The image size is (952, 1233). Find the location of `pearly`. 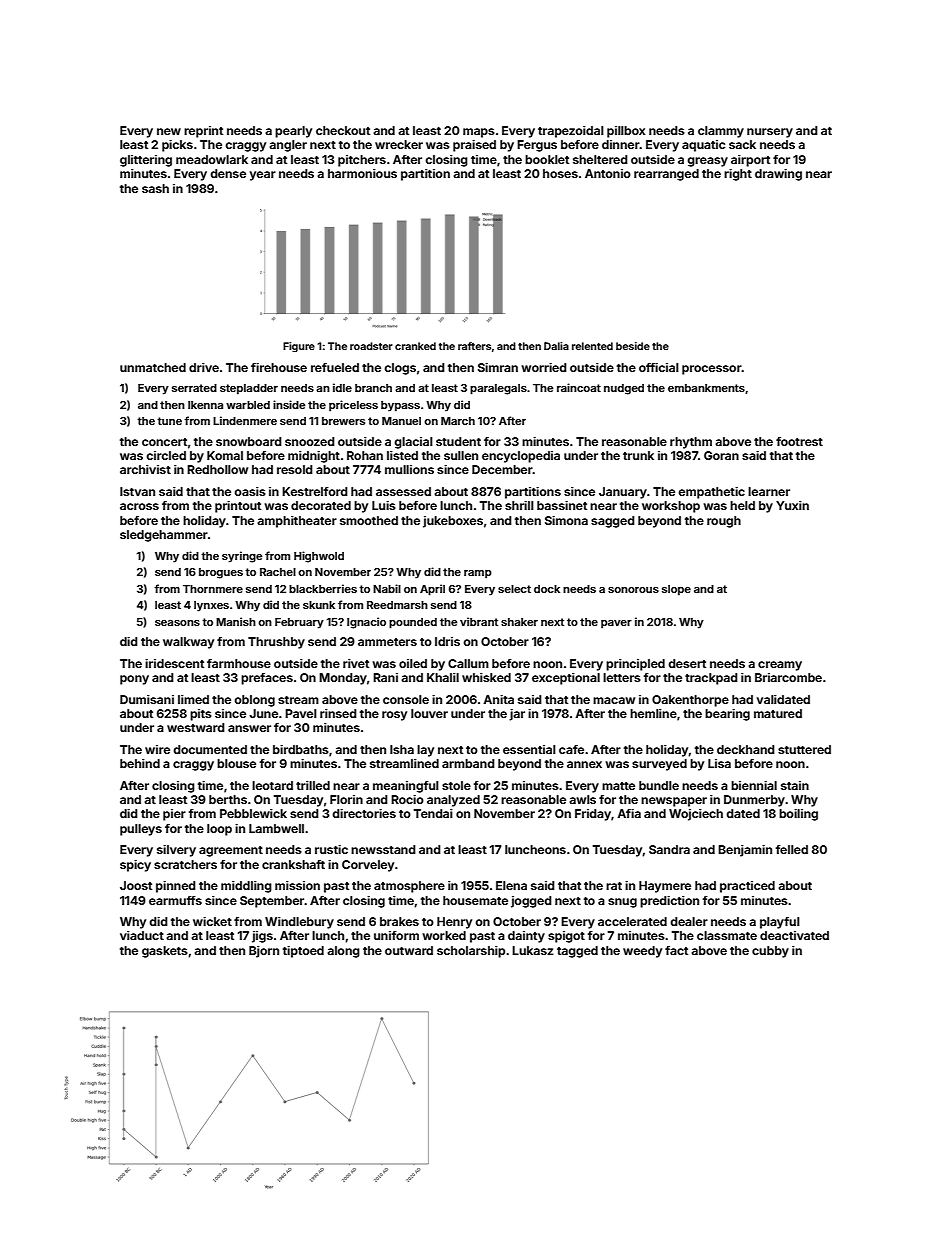

pearly is located at coordinates (293, 132).
